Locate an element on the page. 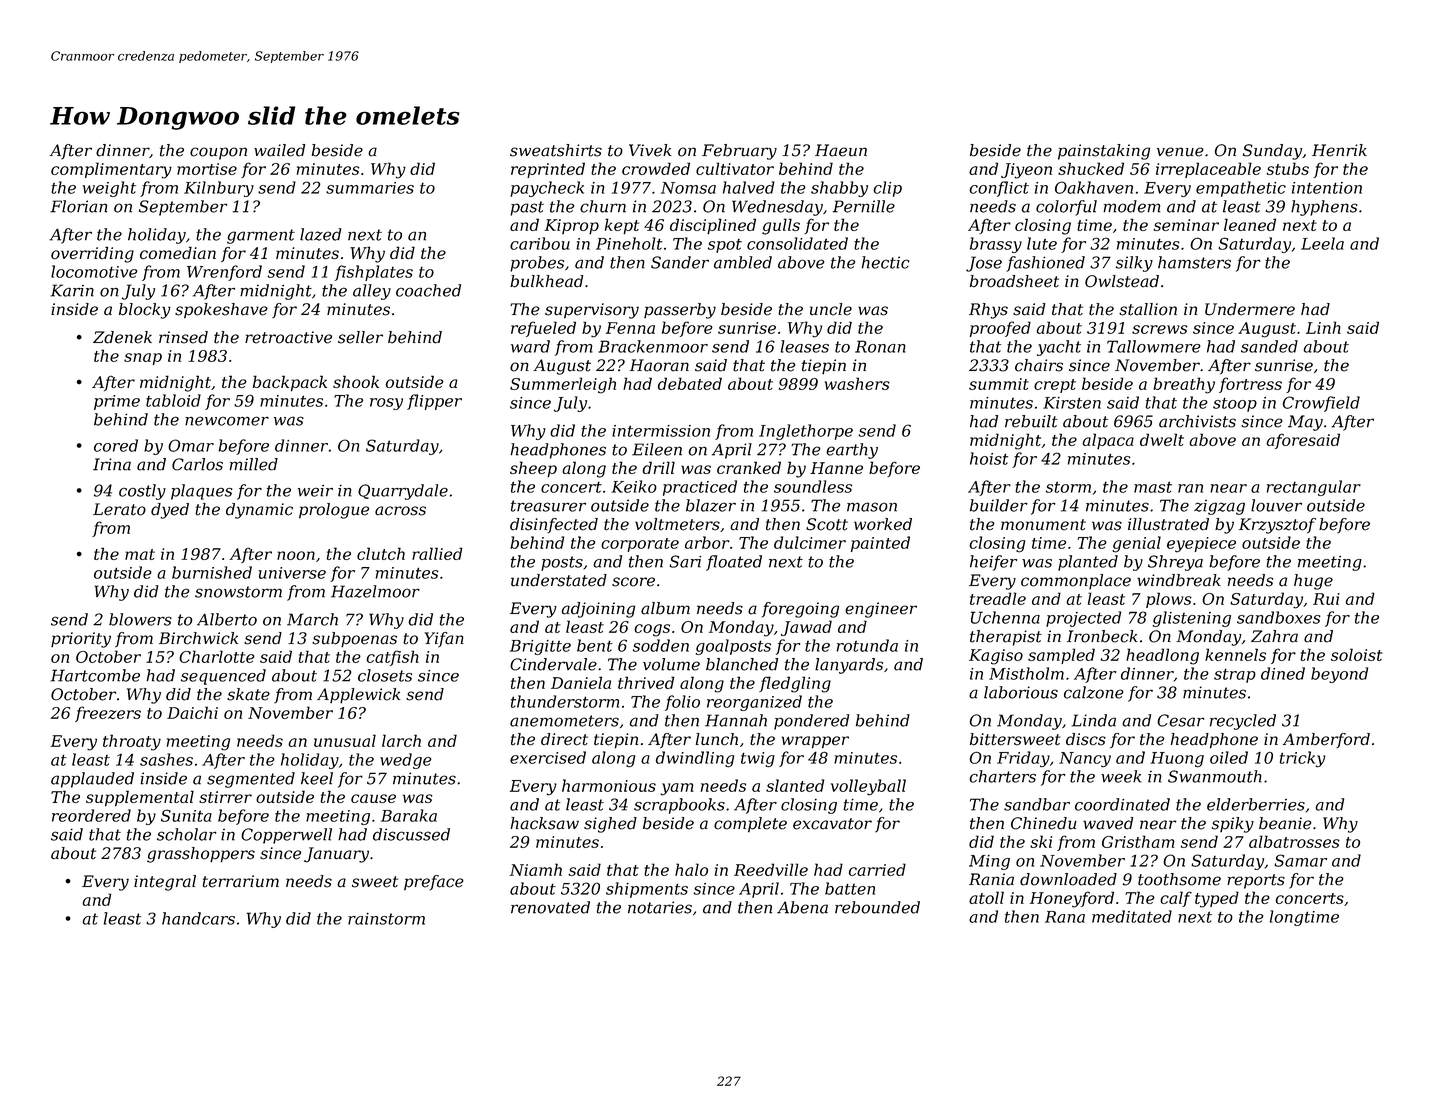  washers is located at coordinates (857, 383).
